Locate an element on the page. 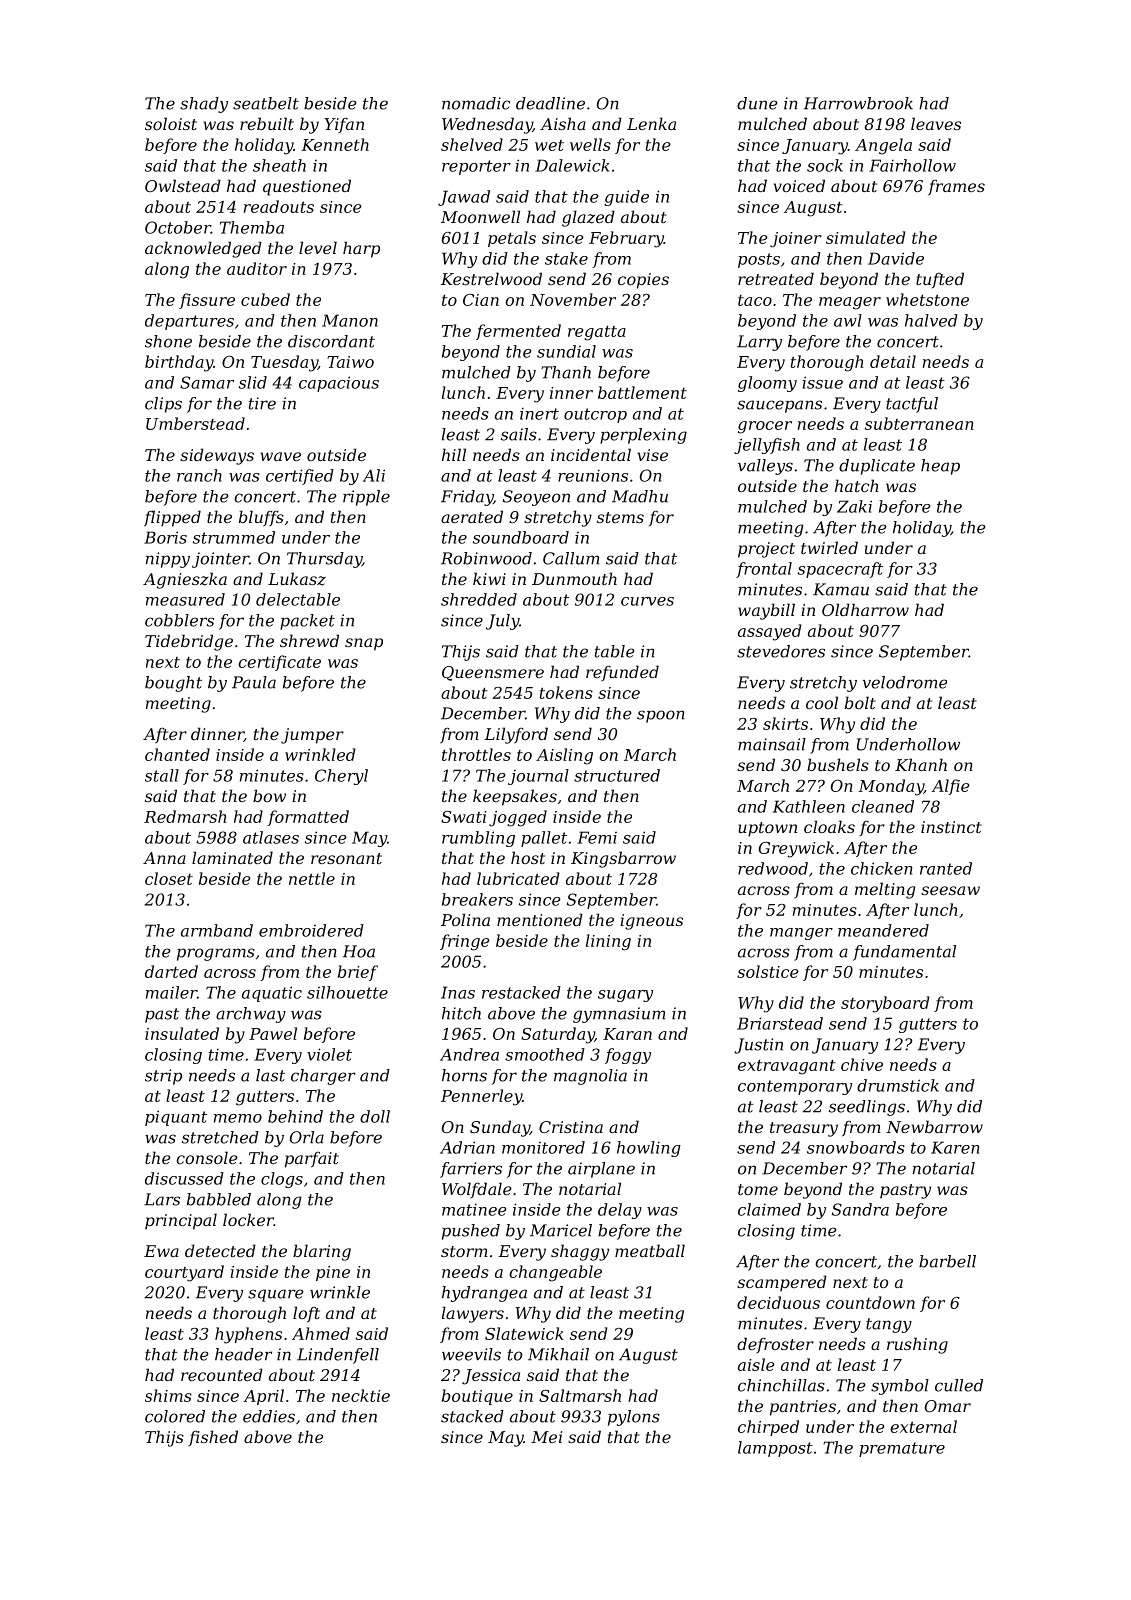  Lenka is located at coordinates (651, 123).
